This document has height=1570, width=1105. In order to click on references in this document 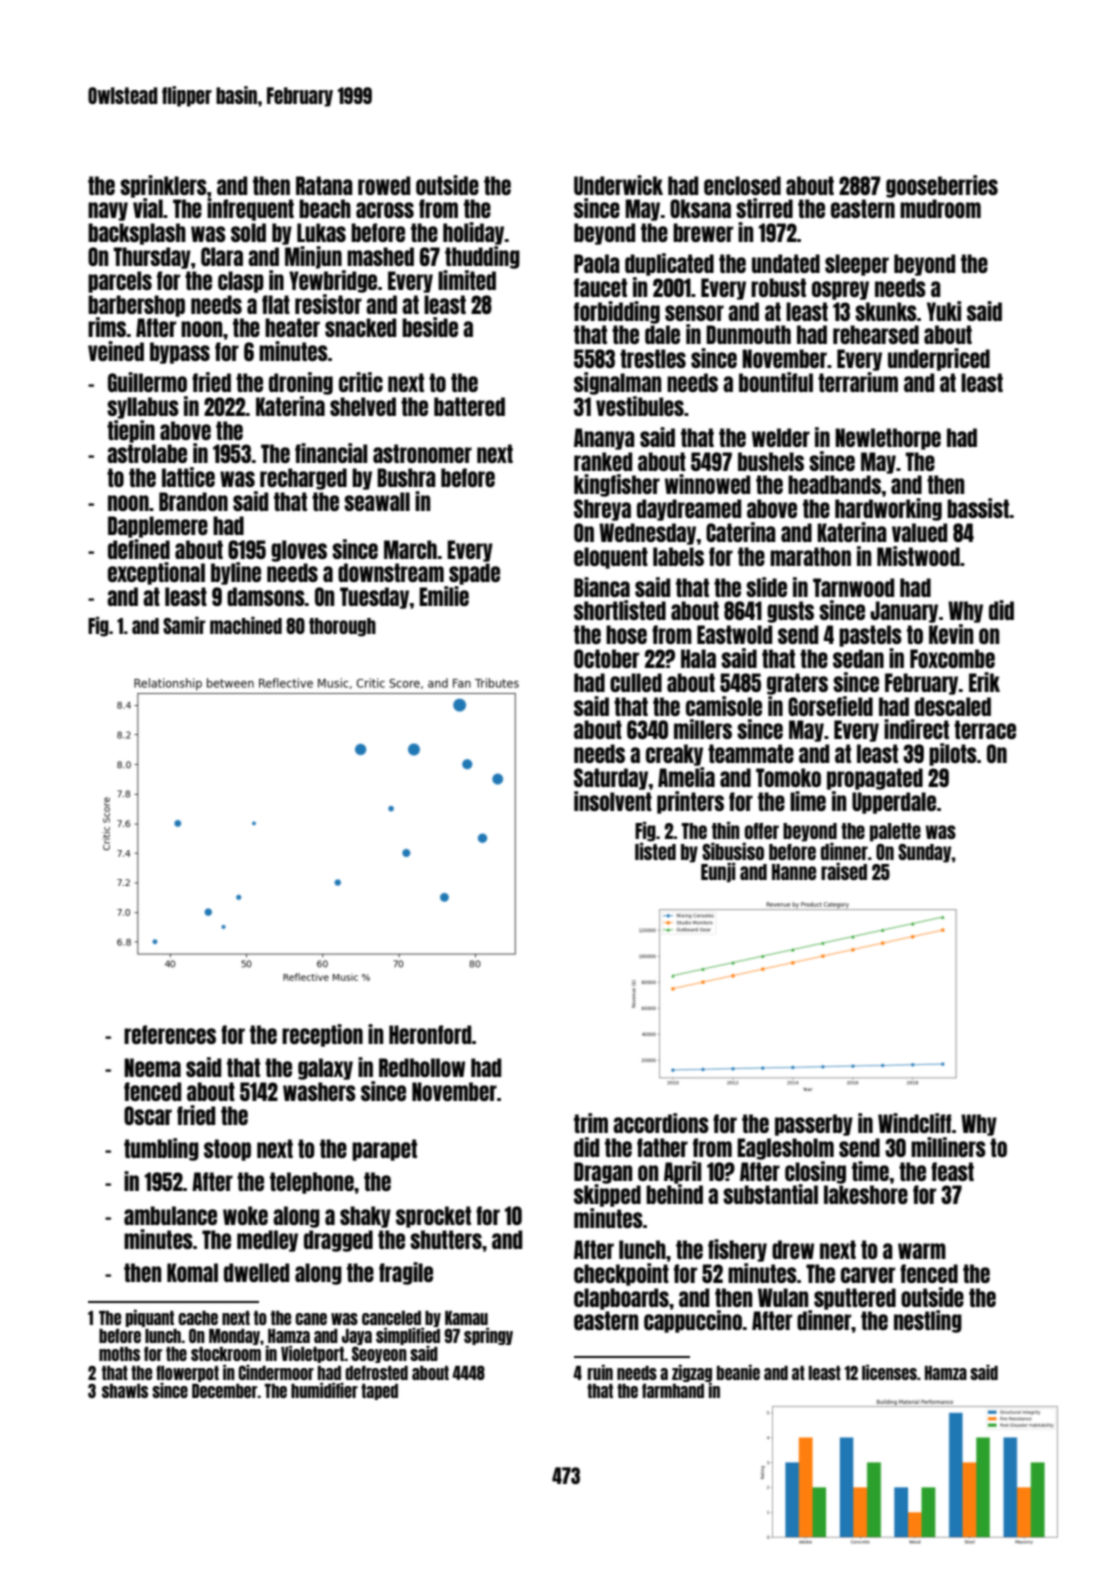, I will do `click(170, 1034)`.
